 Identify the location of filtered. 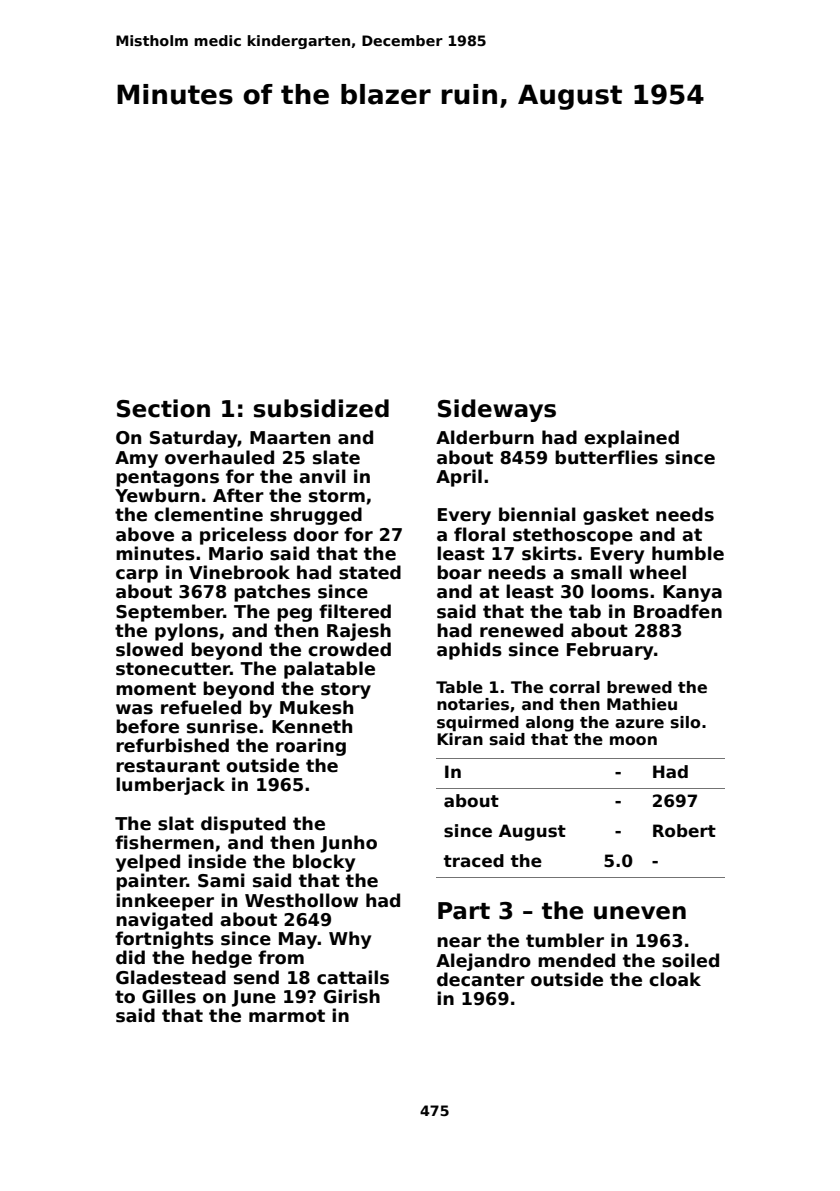
(355, 611).
